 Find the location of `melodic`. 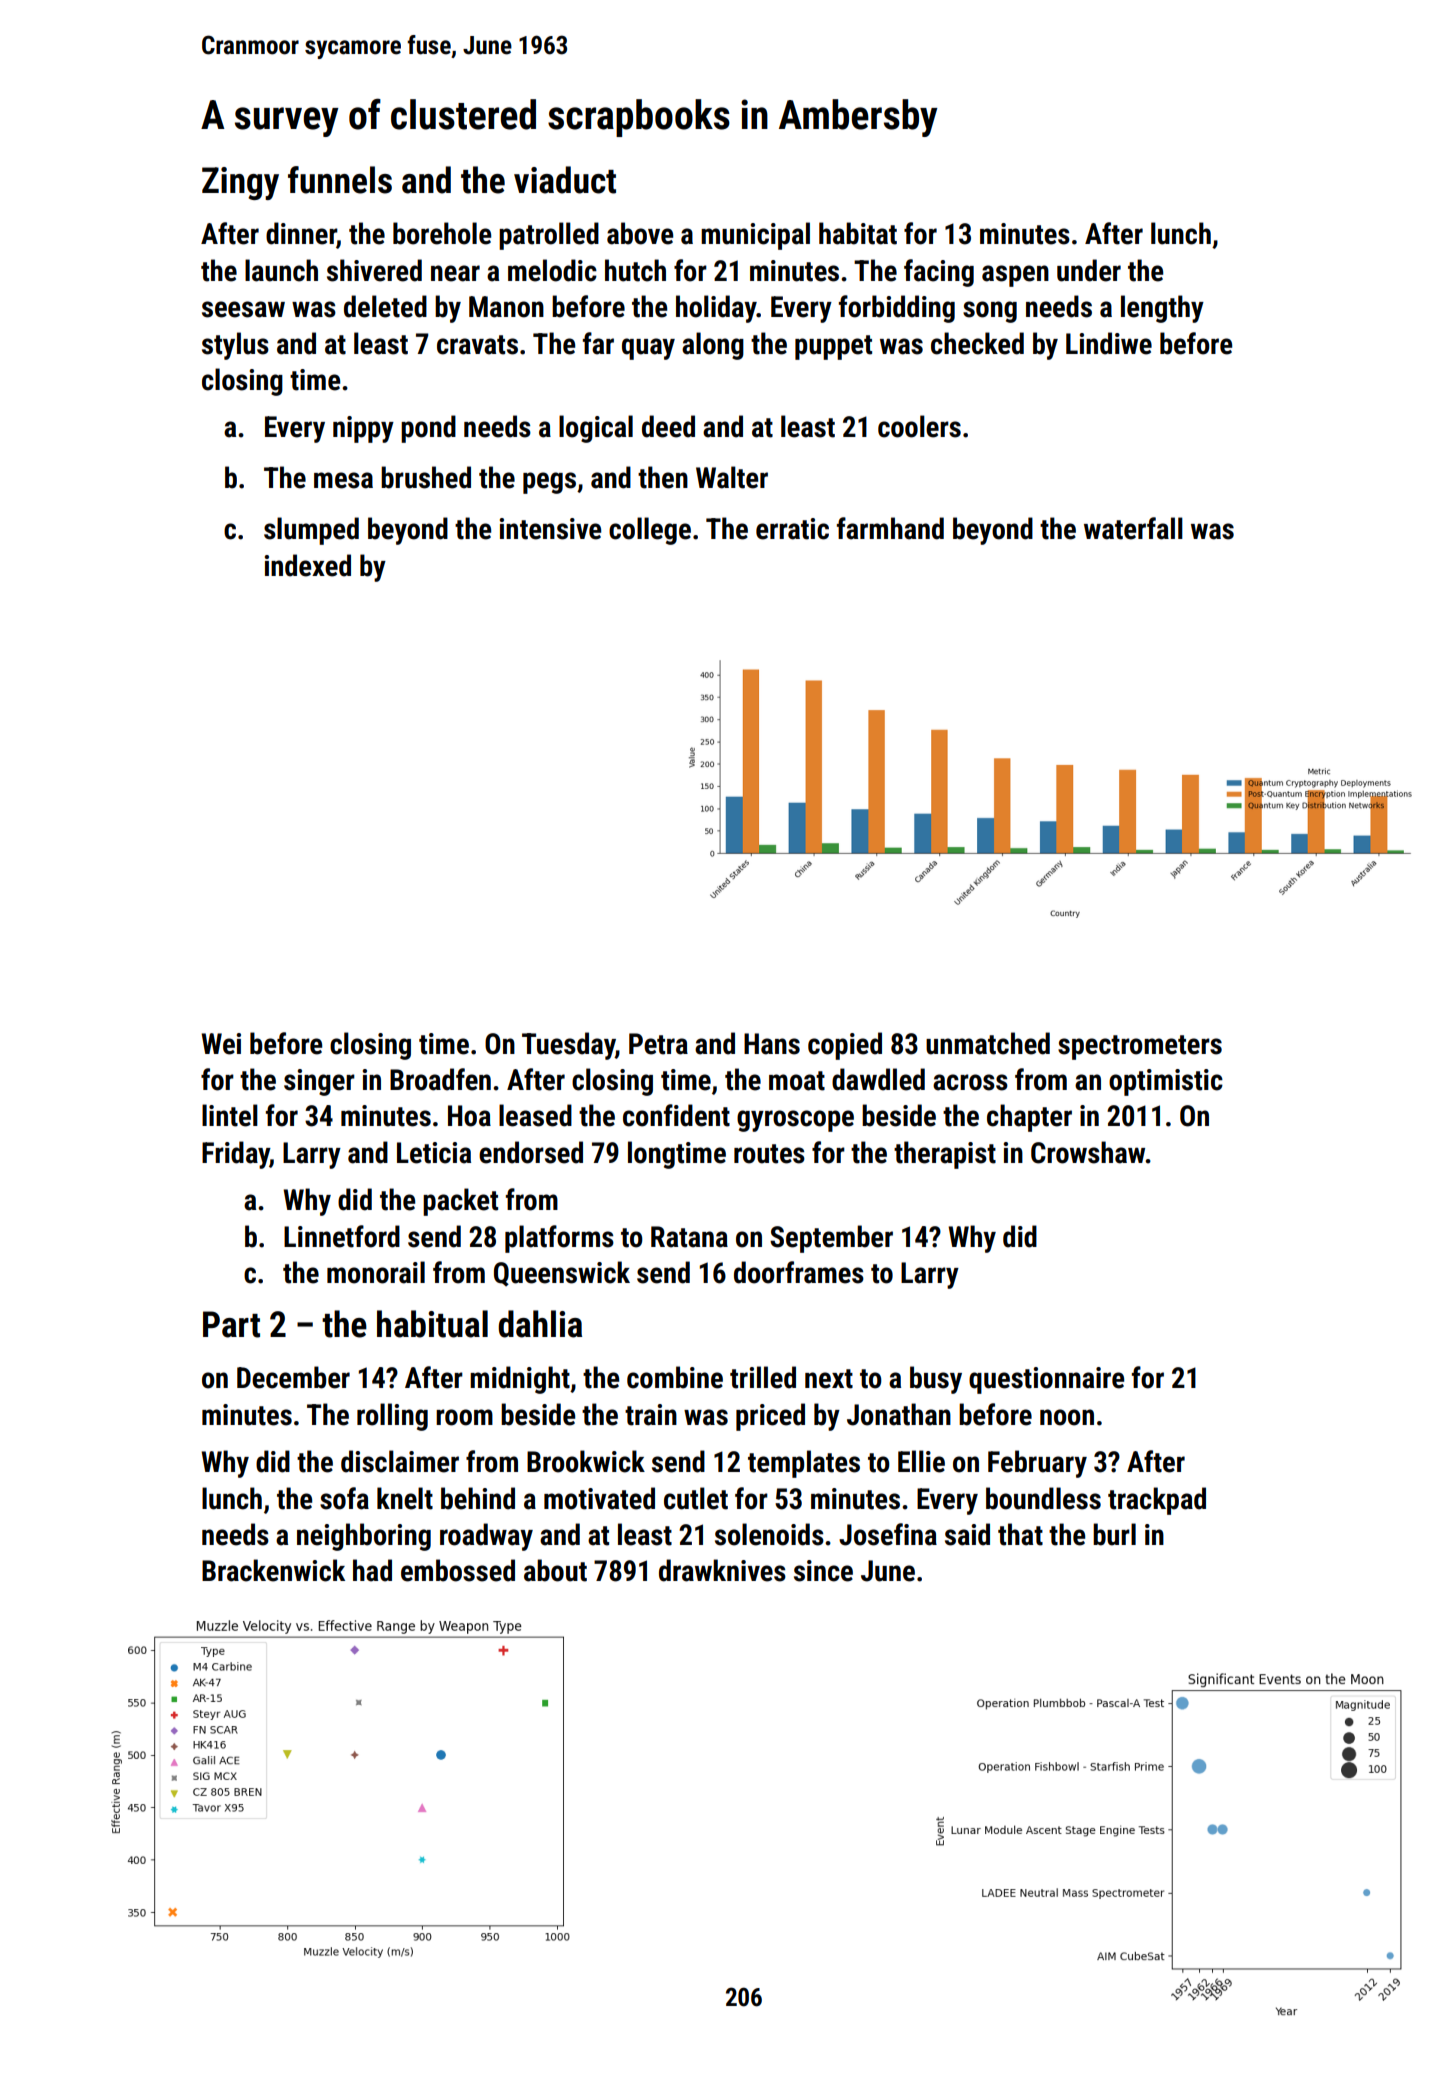

melodic is located at coordinates (552, 270).
